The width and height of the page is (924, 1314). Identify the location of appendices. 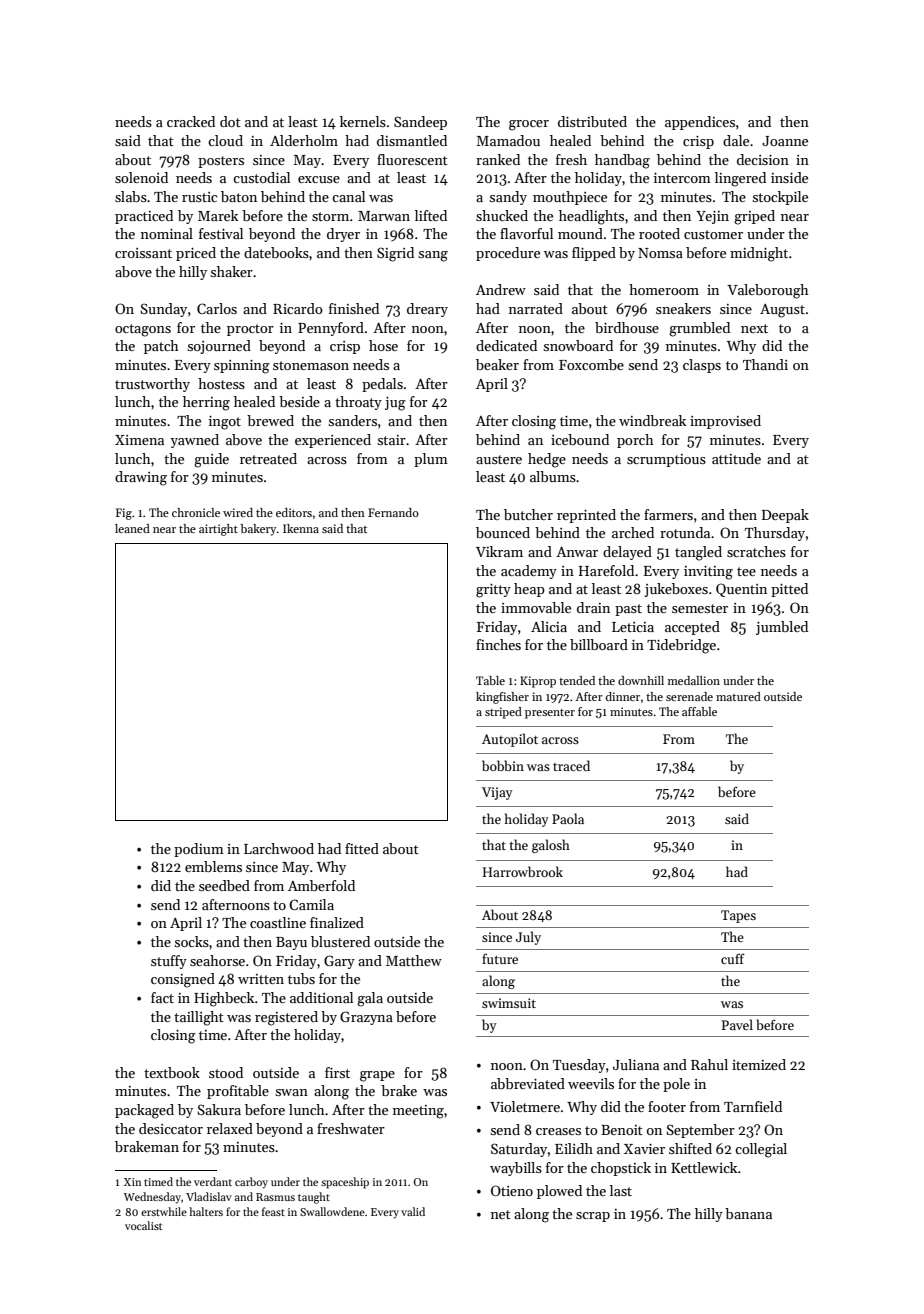
(700, 123).
